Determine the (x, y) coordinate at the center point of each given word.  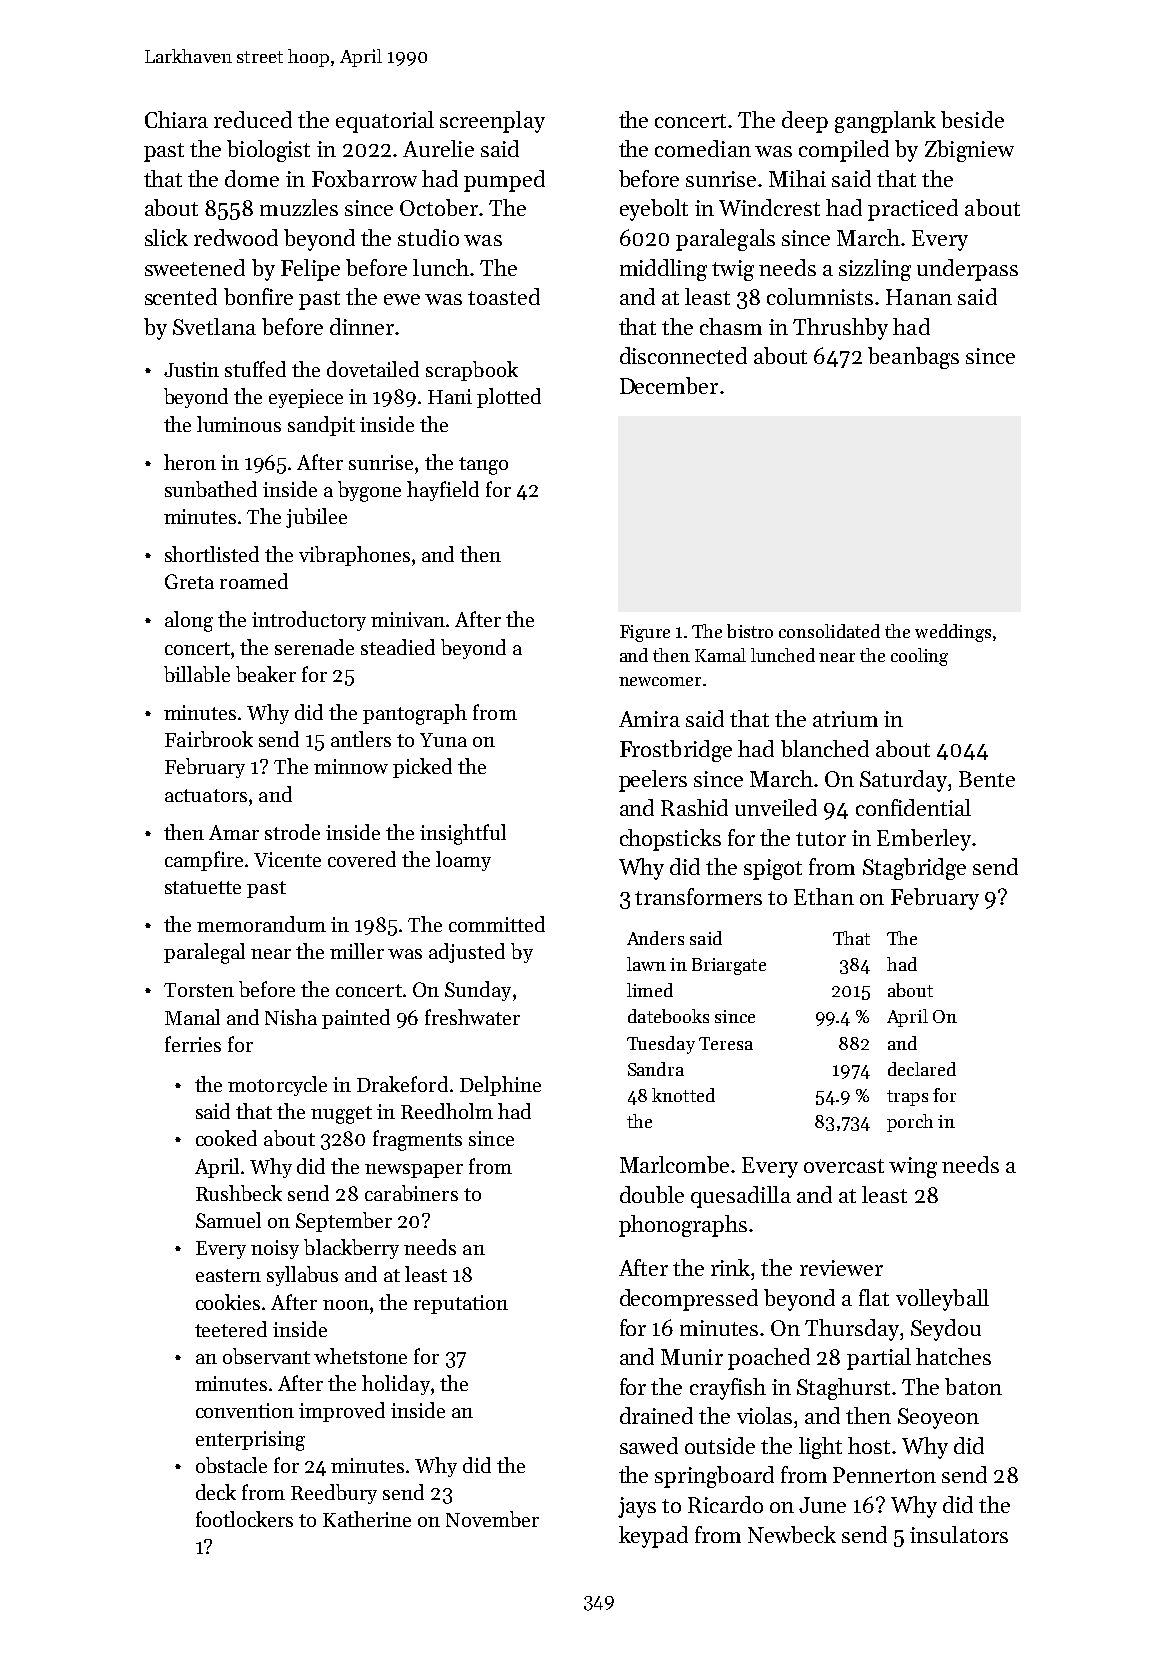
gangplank (885, 122)
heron (190, 462)
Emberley (924, 840)
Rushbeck (239, 1193)
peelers (653, 781)
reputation (461, 1304)
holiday (396, 1385)
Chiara (176, 119)
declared (922, 1069)
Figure (645, 633)
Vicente (287, 859)
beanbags (913, 358)
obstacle (231, 1465)
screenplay (492, 122)
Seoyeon (938, 1418)
